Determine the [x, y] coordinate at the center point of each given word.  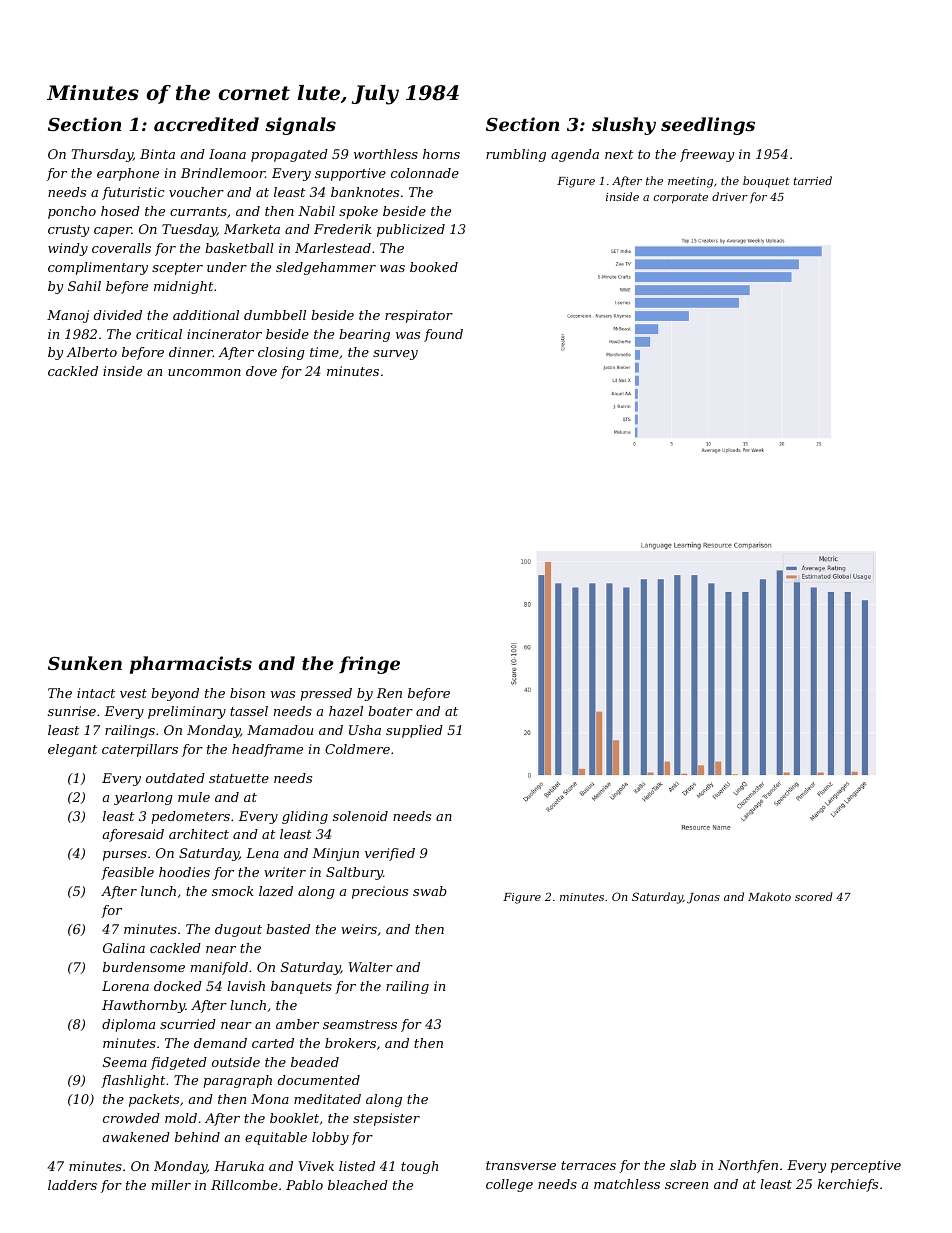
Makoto [769, 896]
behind [197, 1137]
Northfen [748, 1166]
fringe [369, 665]
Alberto [91, 352]
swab [430, 891]
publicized [411, 230]
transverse [521, 1165]
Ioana [227, 154]
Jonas [703, 898]
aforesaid [133, 835]
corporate [681, 198]
